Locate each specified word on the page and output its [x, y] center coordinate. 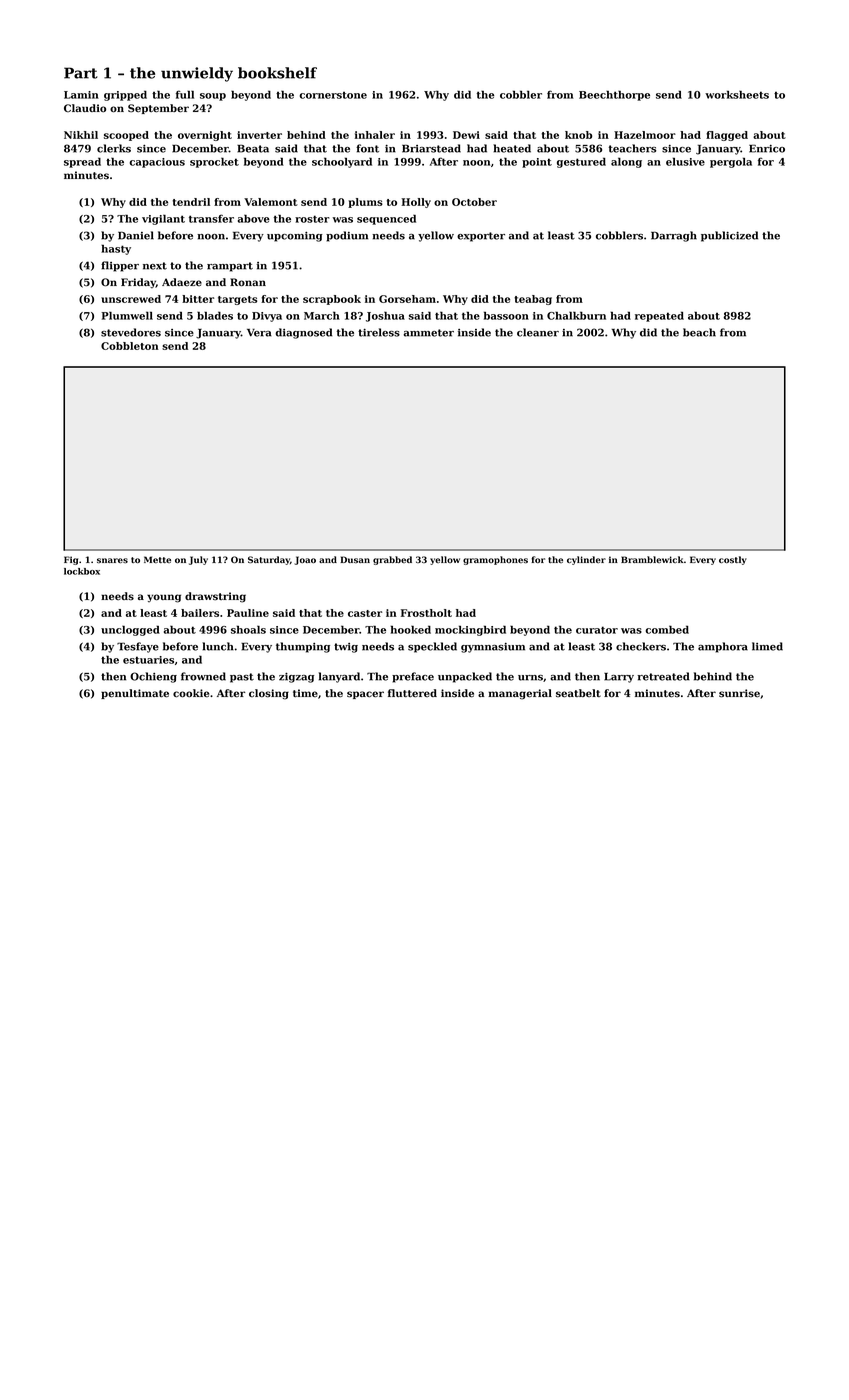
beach [699, 332]
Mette [157, 559]
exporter [481, 237]
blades [215, 315]
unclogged [130, 630]
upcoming [295, 237]
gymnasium [493, 648]
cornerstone [333, 95]
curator [597, 630]
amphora [723, 647]
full [185, 94]
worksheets [737, 94]
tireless [379, 332]
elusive [685, 161]
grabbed [392, 560]
